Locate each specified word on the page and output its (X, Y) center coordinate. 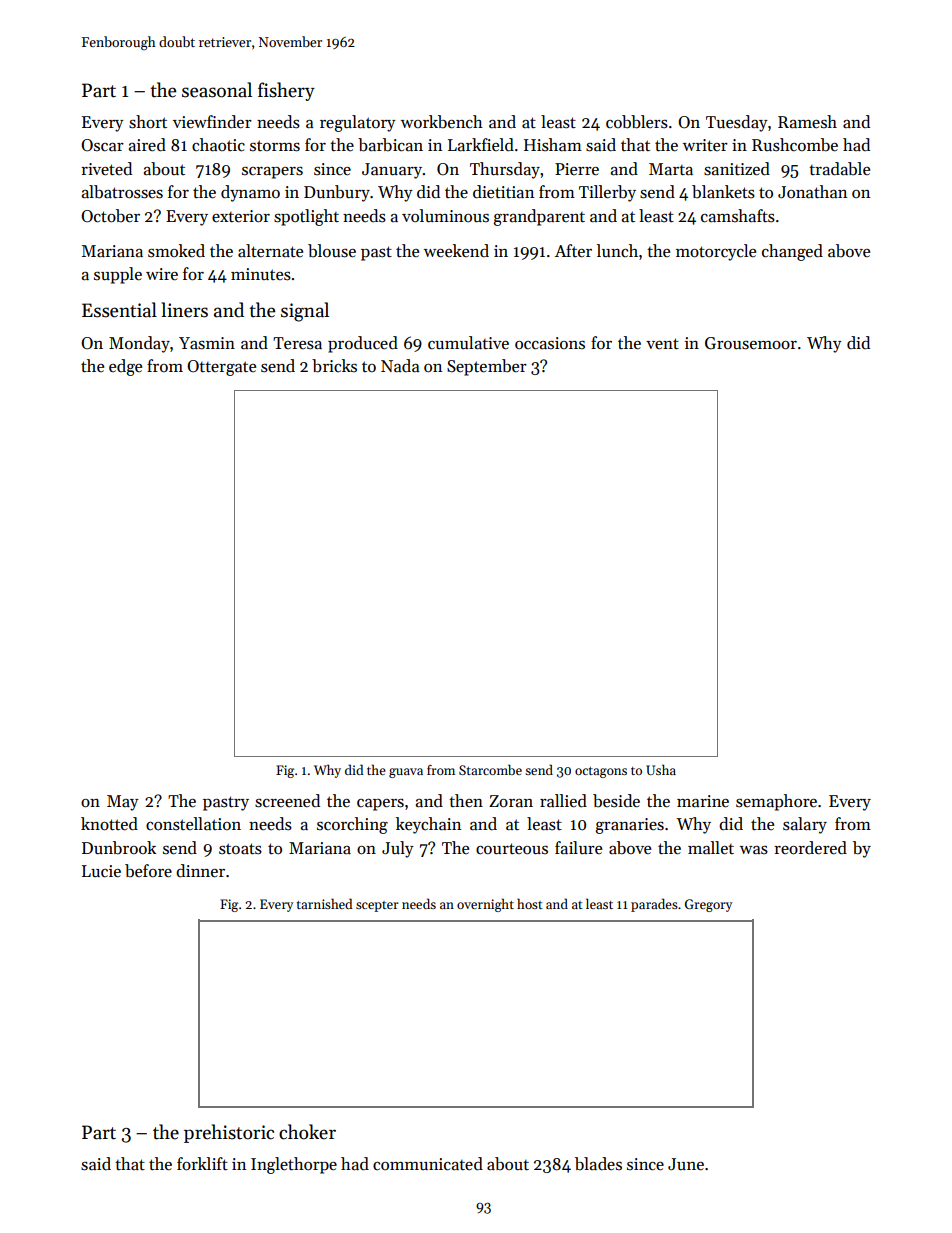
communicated (428, 1164)
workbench (442, 122)
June (686, 1164)
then (466, 801)
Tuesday (737, 123)
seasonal (217, 90)
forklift (202, 1164)
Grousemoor (751, 343)
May (123, 803)
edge (125, 367)
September (487, 367)
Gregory (708, 905)
